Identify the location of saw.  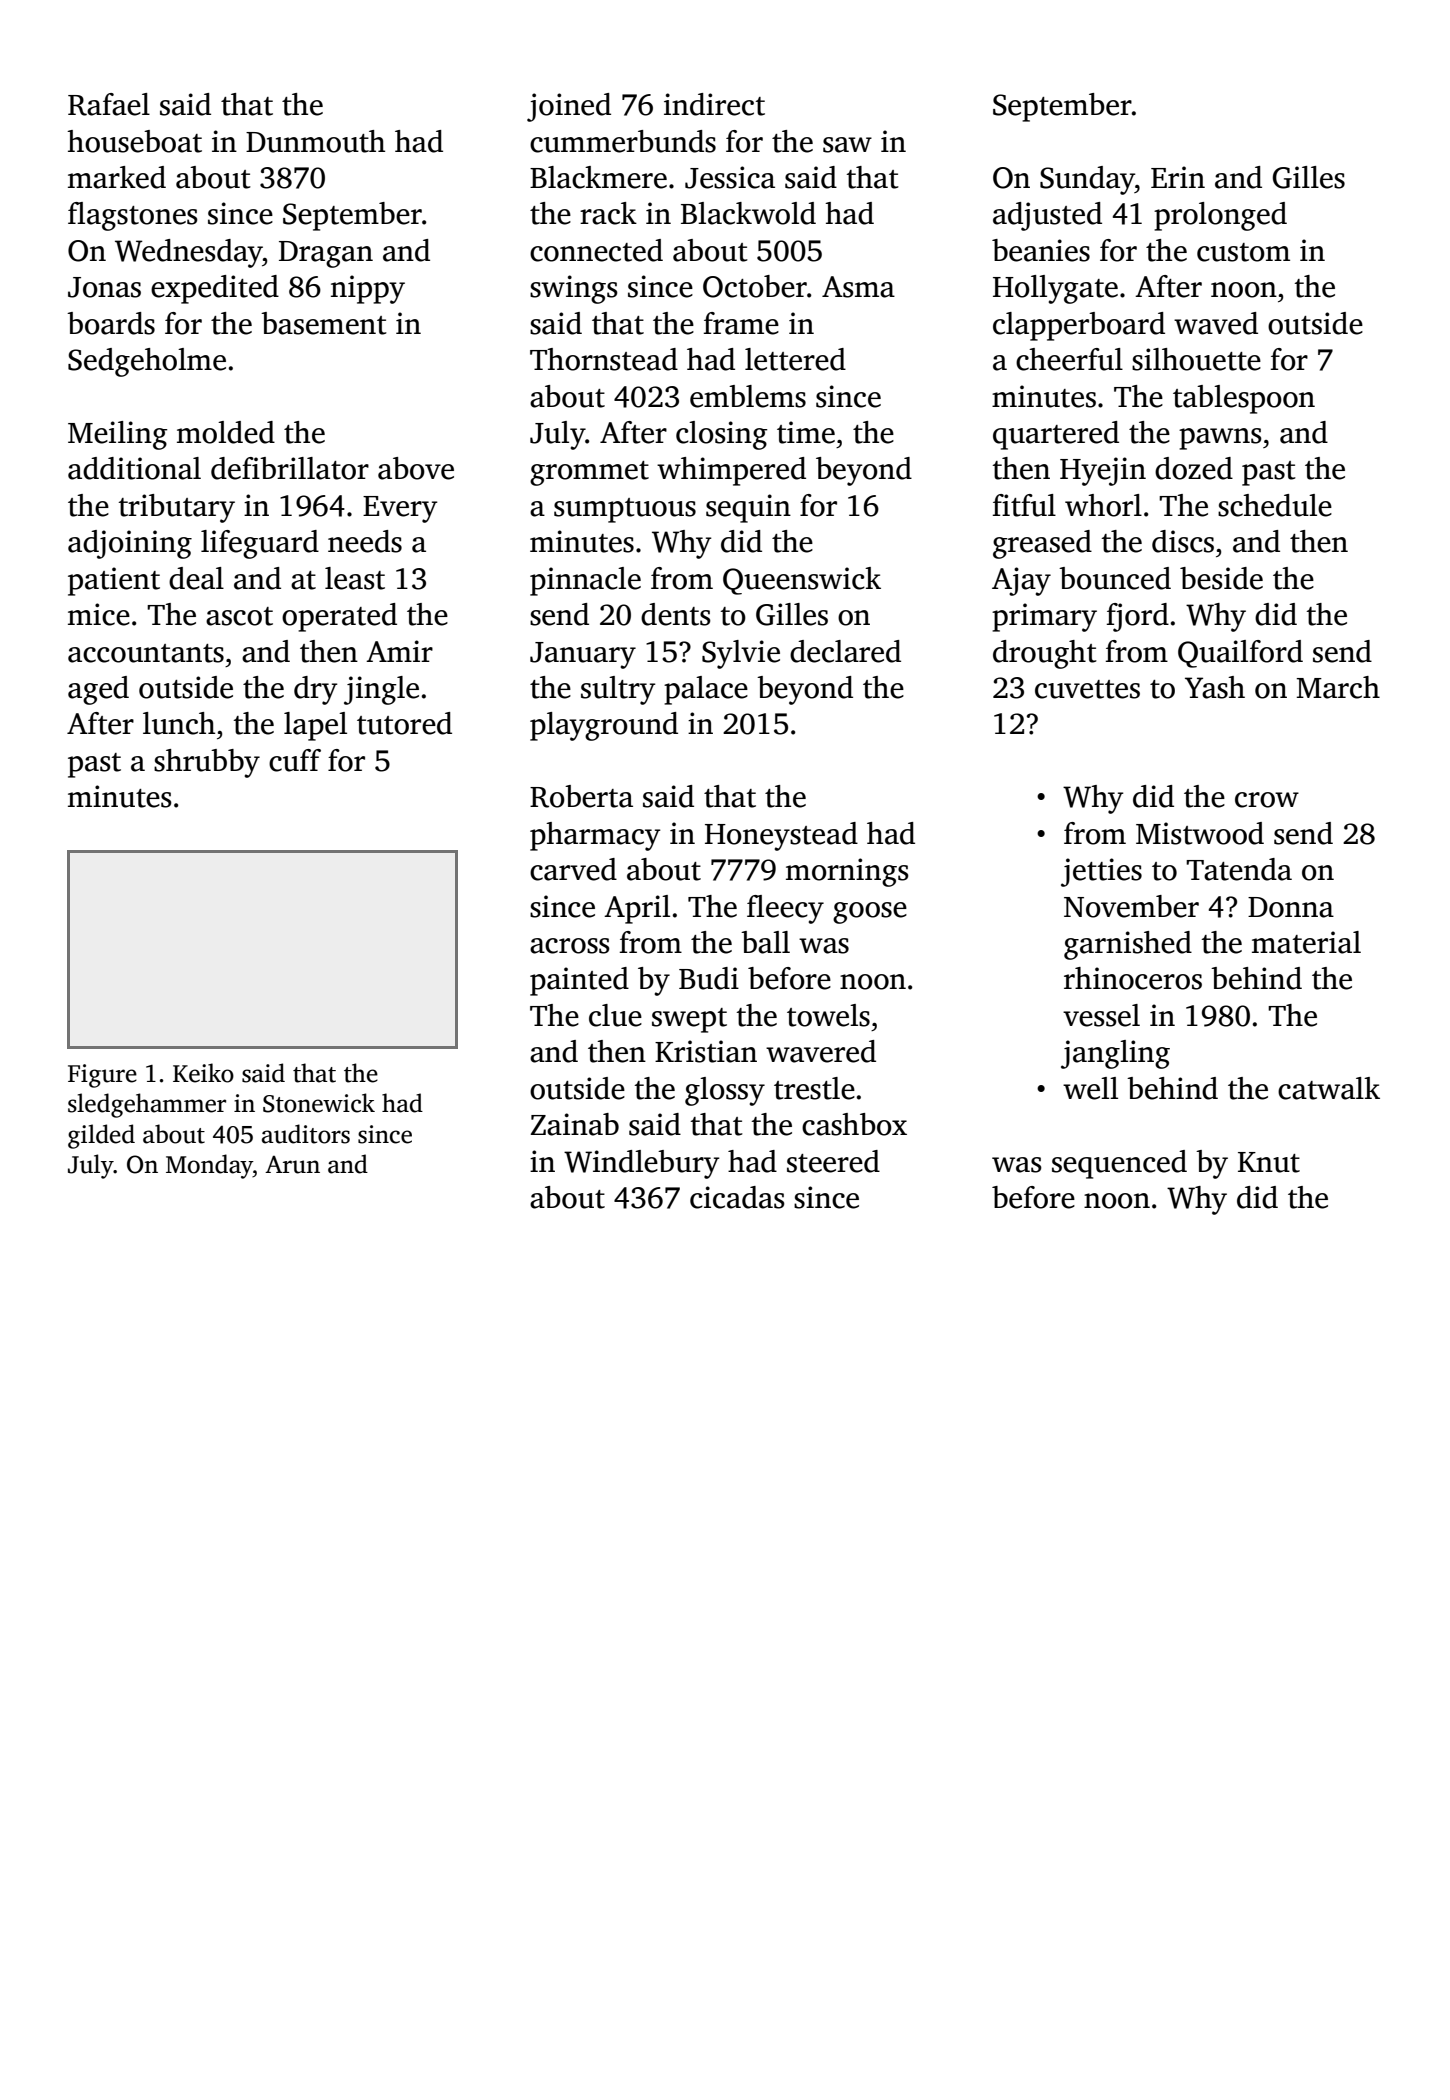
(847, 145).
